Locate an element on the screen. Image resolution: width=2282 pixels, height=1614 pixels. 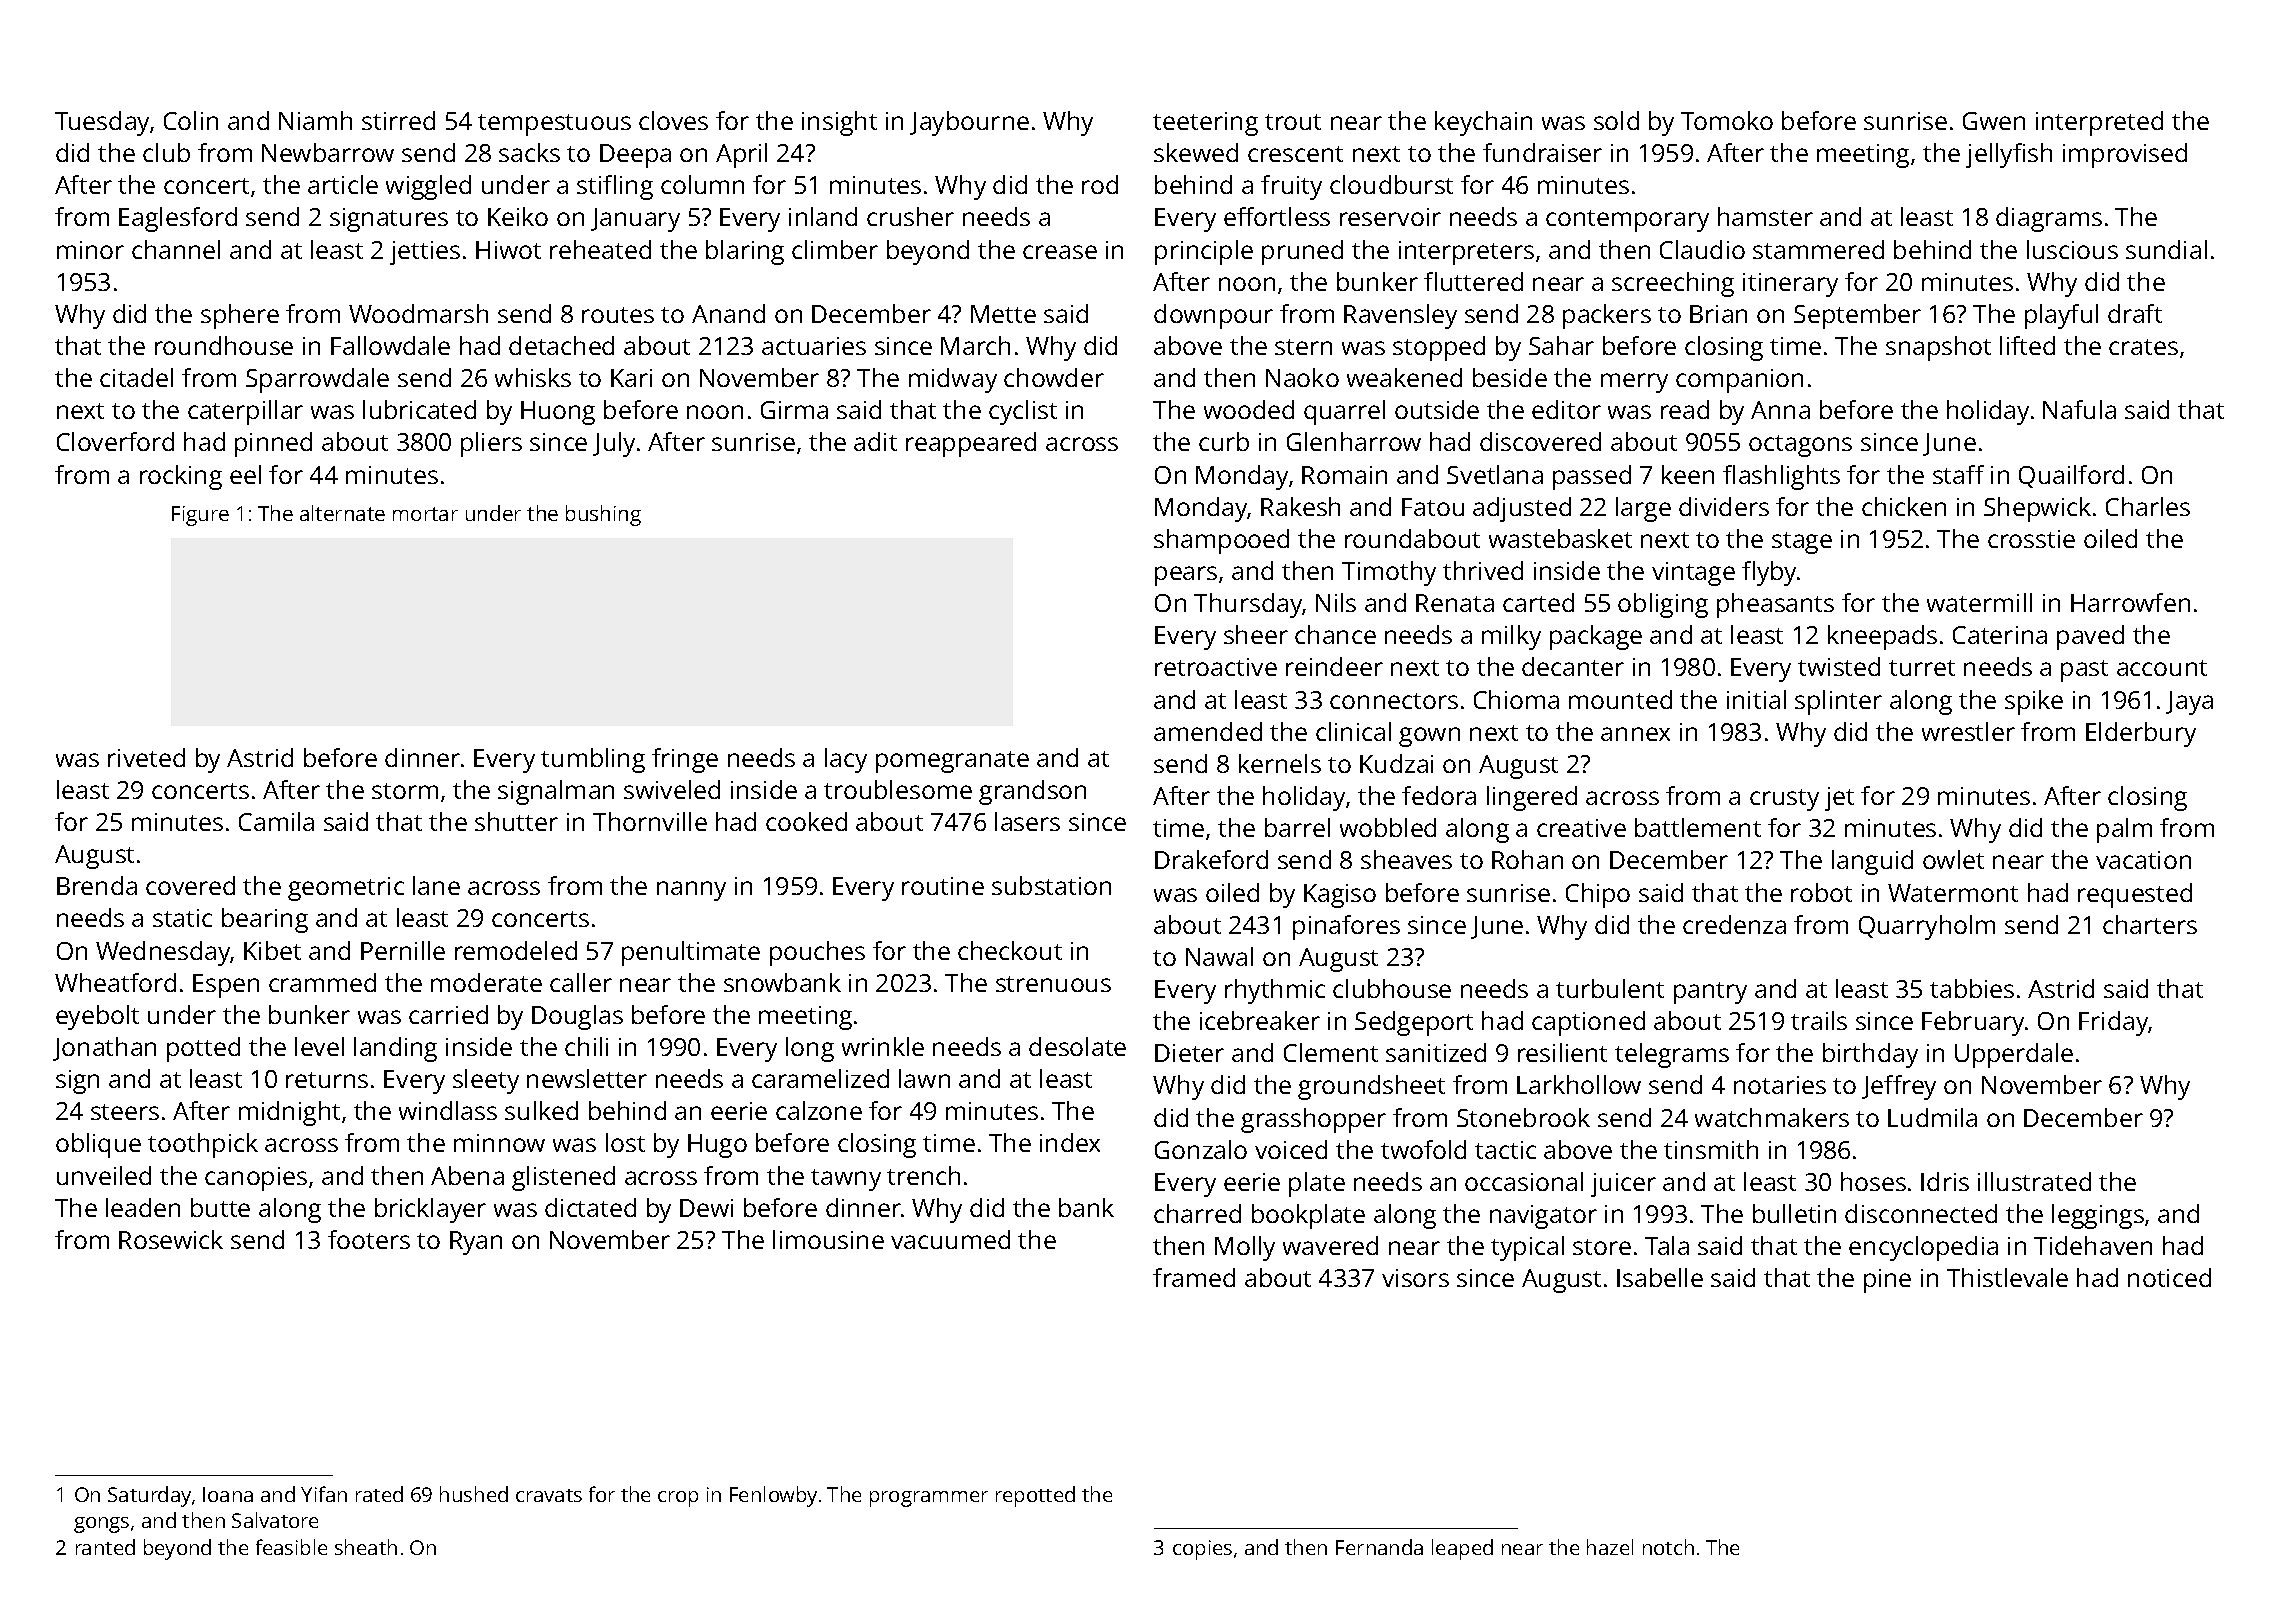
nanny is located at coordinates (691, 891).
